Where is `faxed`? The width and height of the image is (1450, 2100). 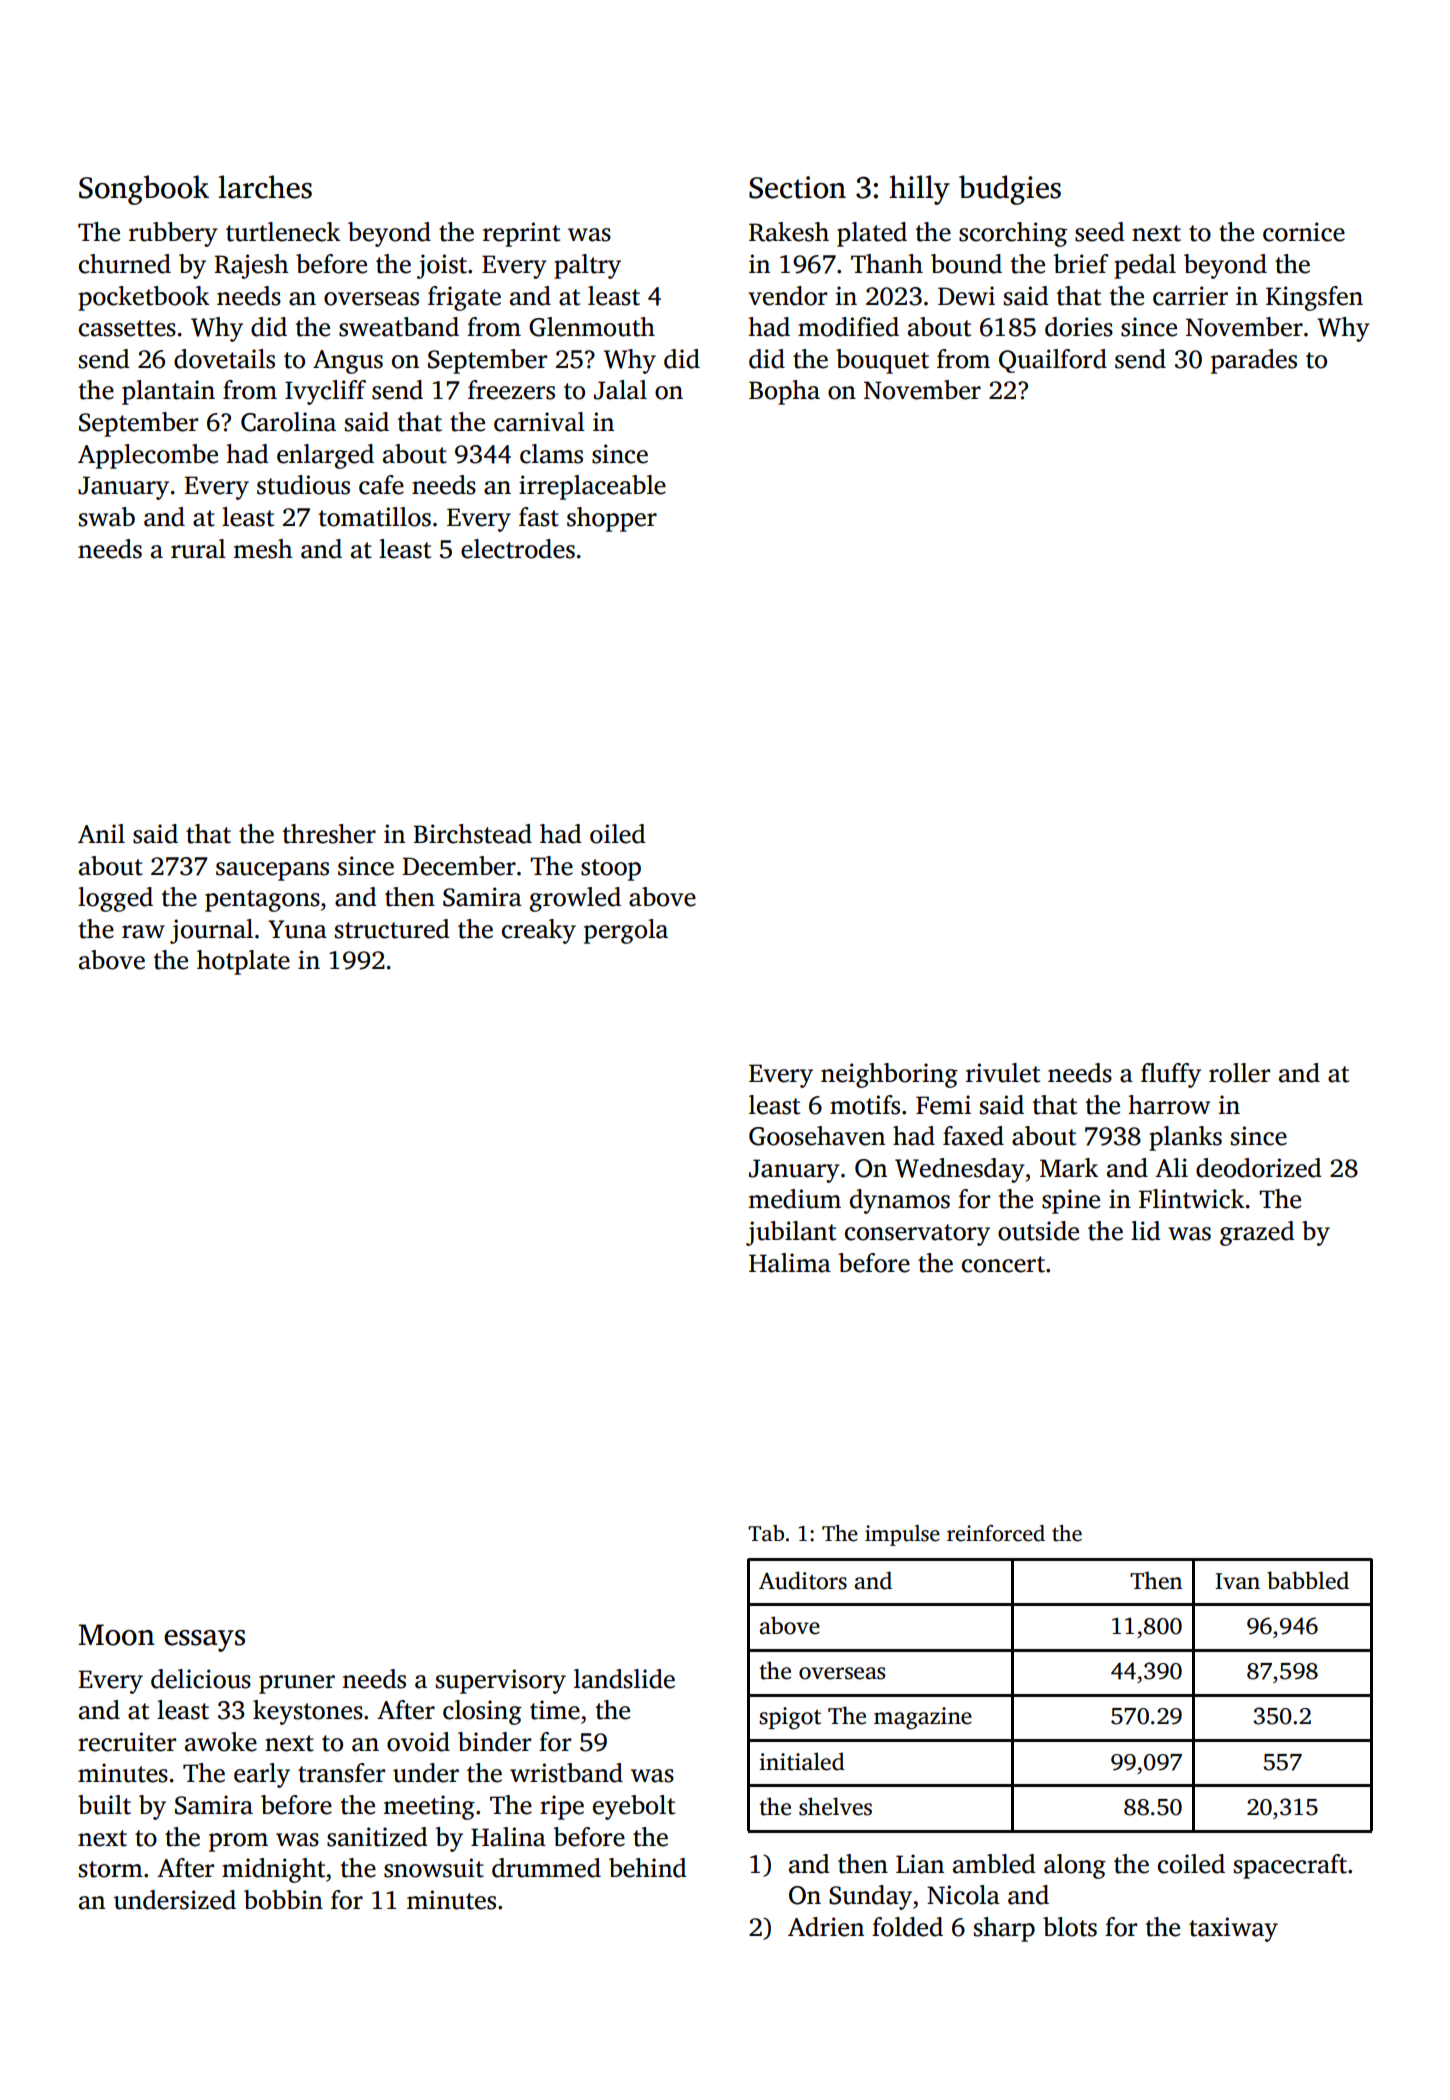 faxed is located at coordinates (973, 1136).
